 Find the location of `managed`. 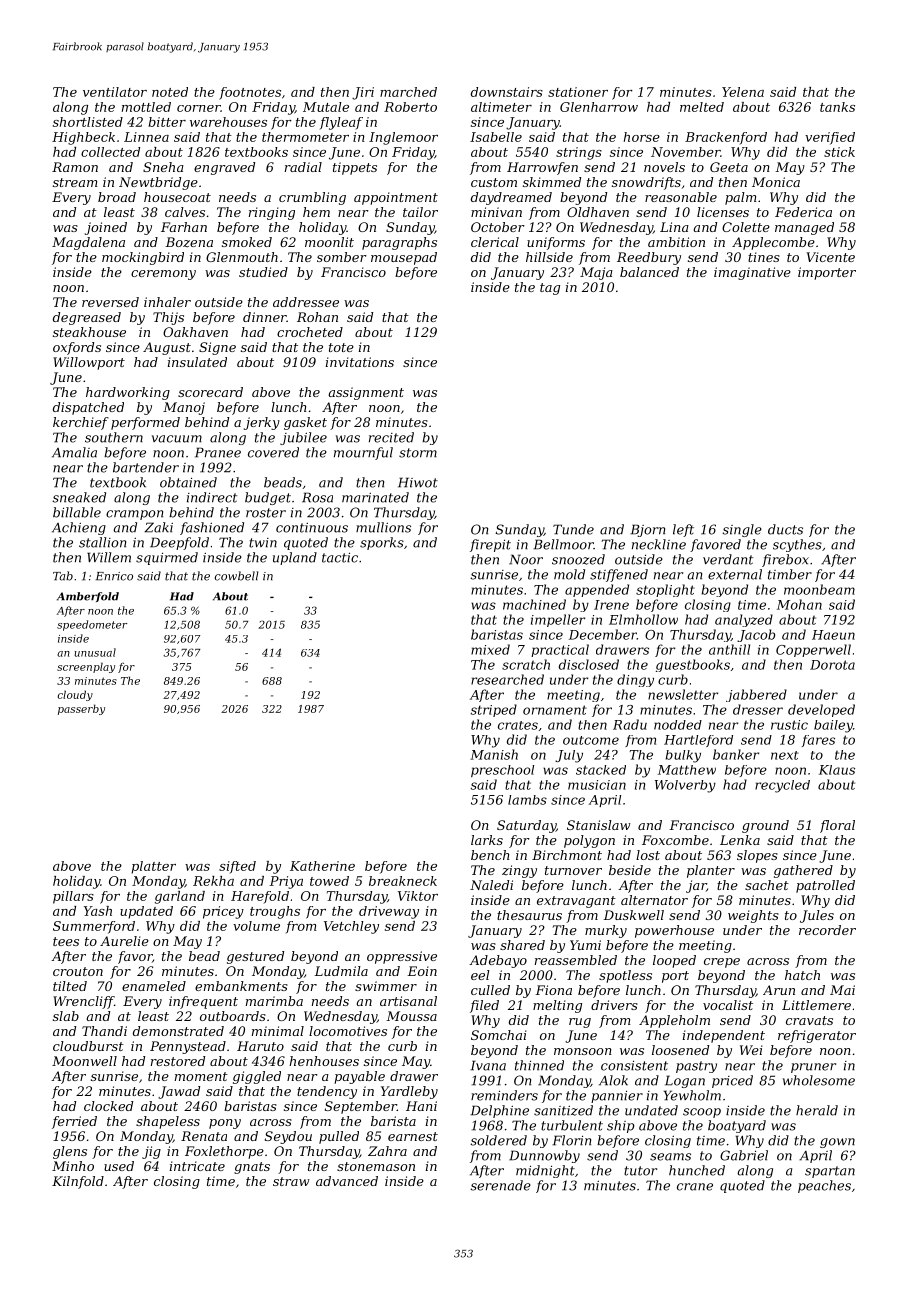

managed is located at coordinates (804, 228).
